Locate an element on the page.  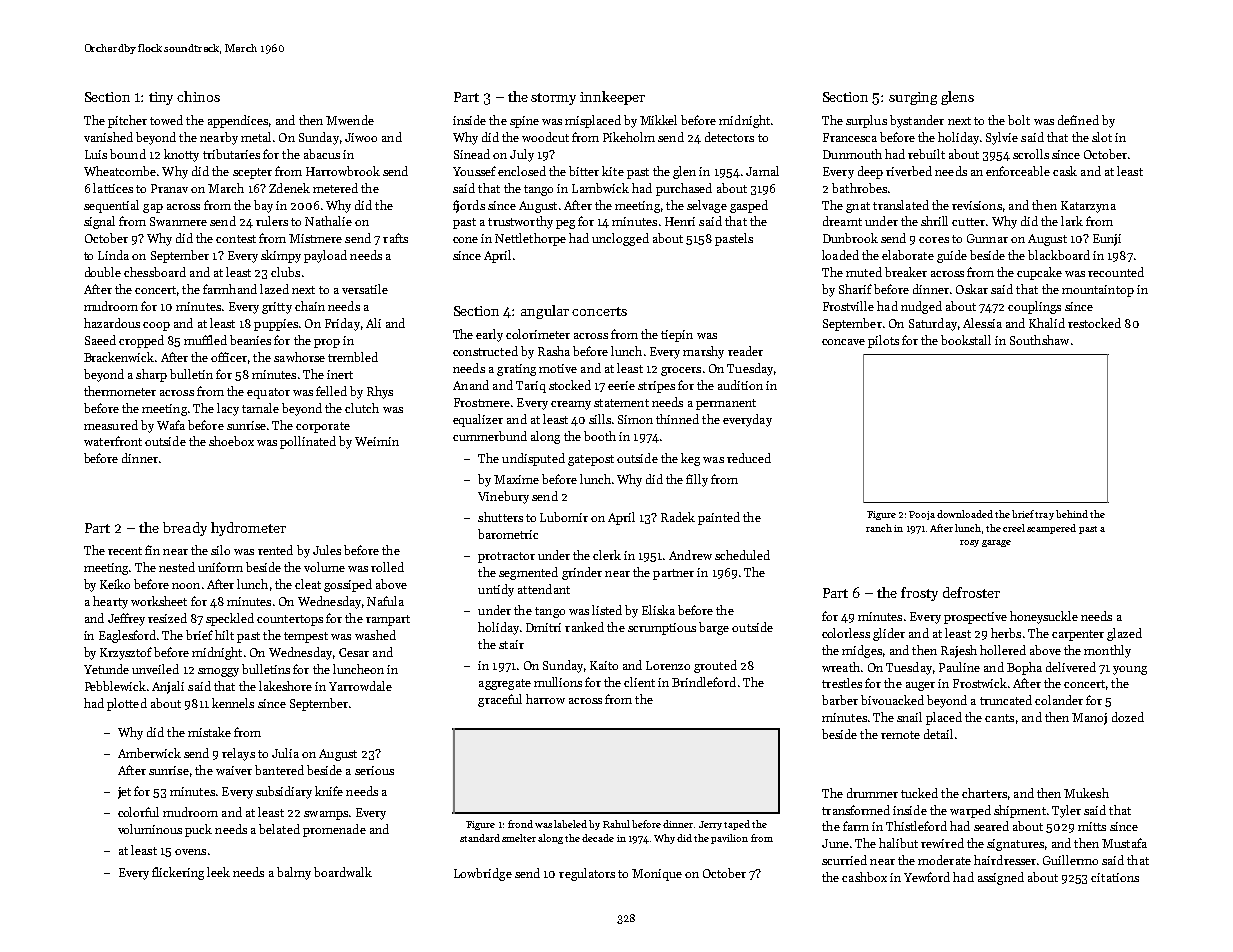
defined is located at coordinates (1078, 120).
